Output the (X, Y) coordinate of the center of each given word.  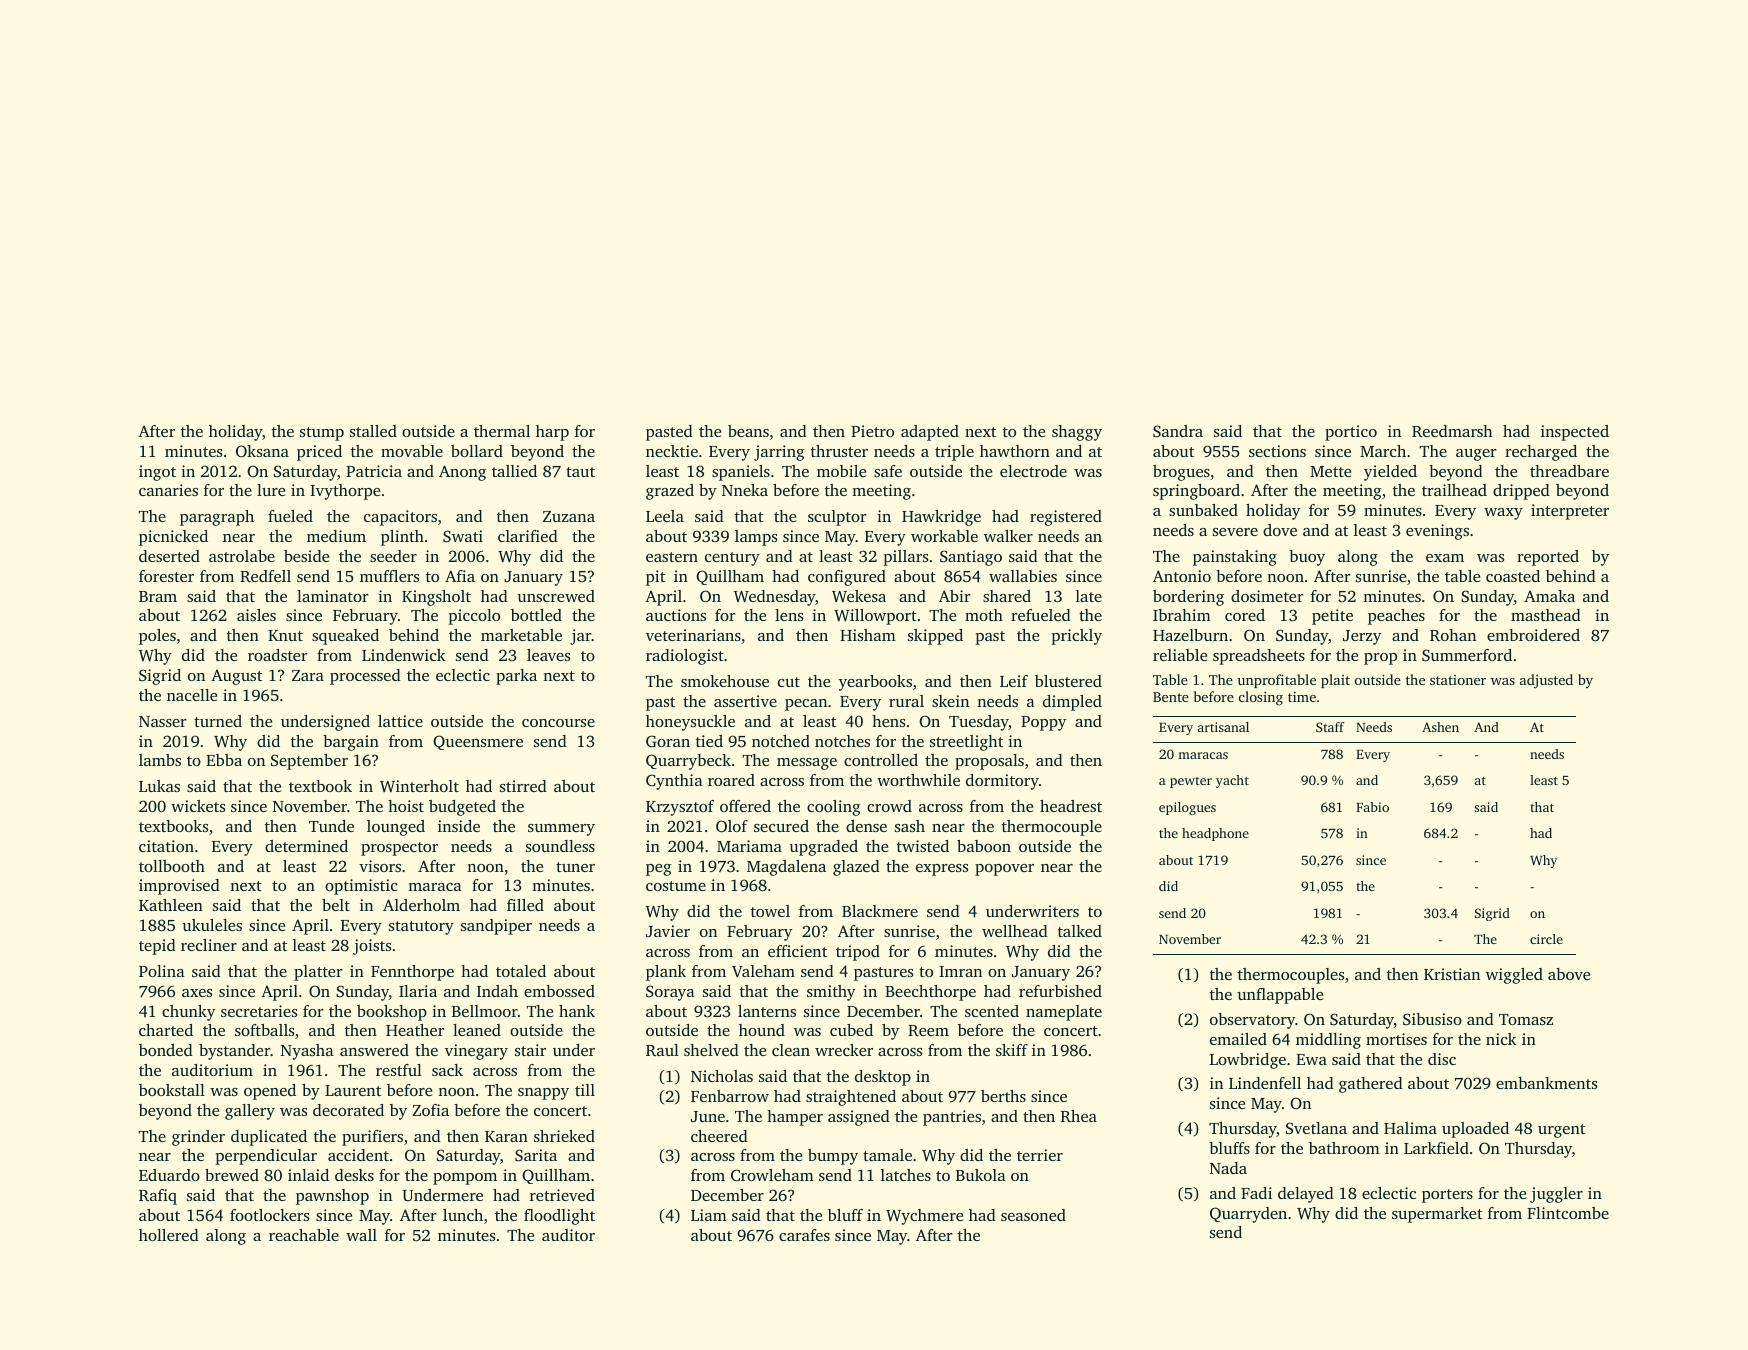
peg (659, 870)
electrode (1033, 471)
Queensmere (478, 742)
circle (1546, 939)
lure (271, 490)
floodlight (559, 1217)
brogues (1181, 473)
